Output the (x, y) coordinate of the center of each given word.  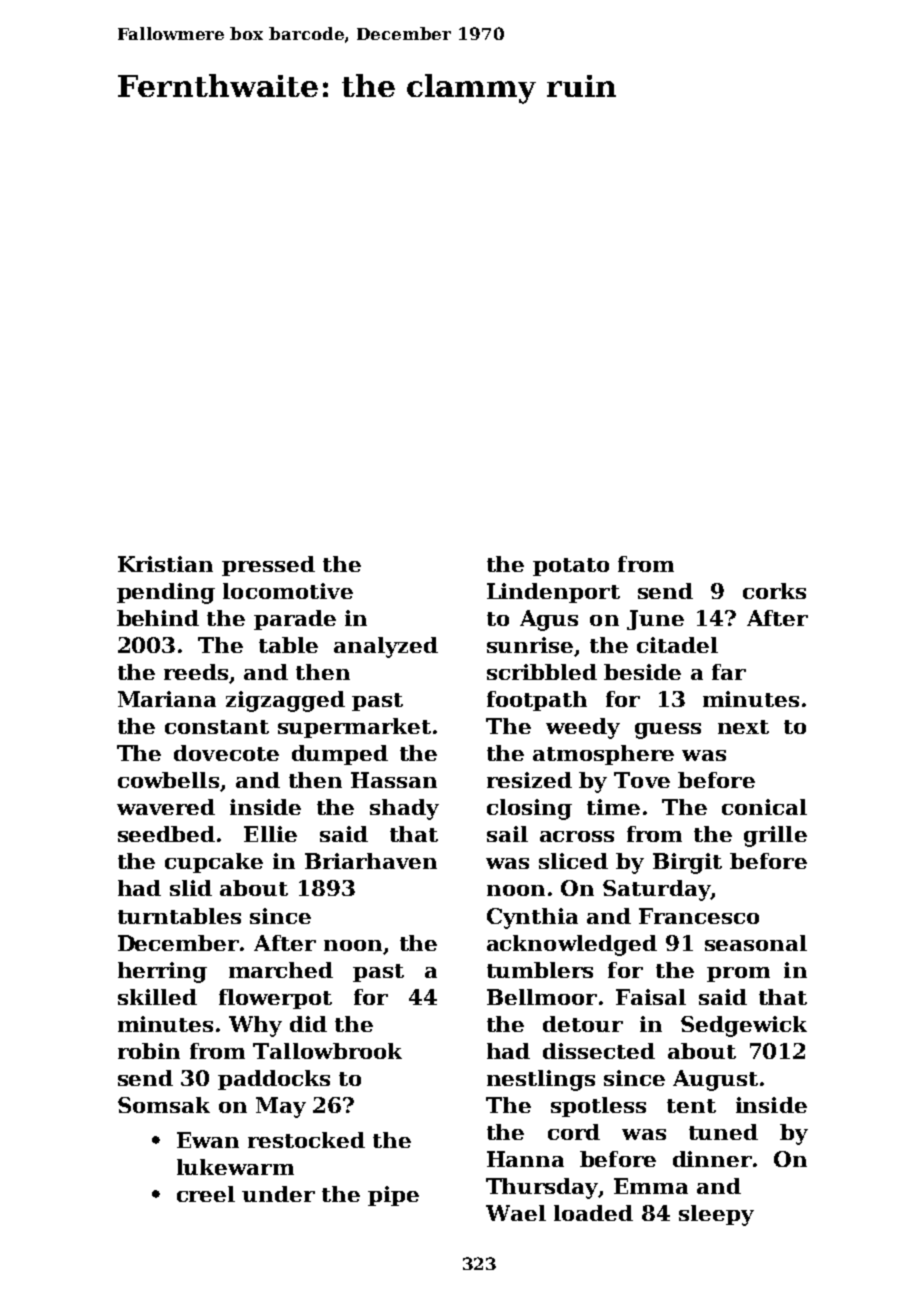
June (655, 620)
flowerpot (275, 999)
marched (281, 970)
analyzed (386, 647)
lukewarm (235, 1167)
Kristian (165, 564)
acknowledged (572, 945)
